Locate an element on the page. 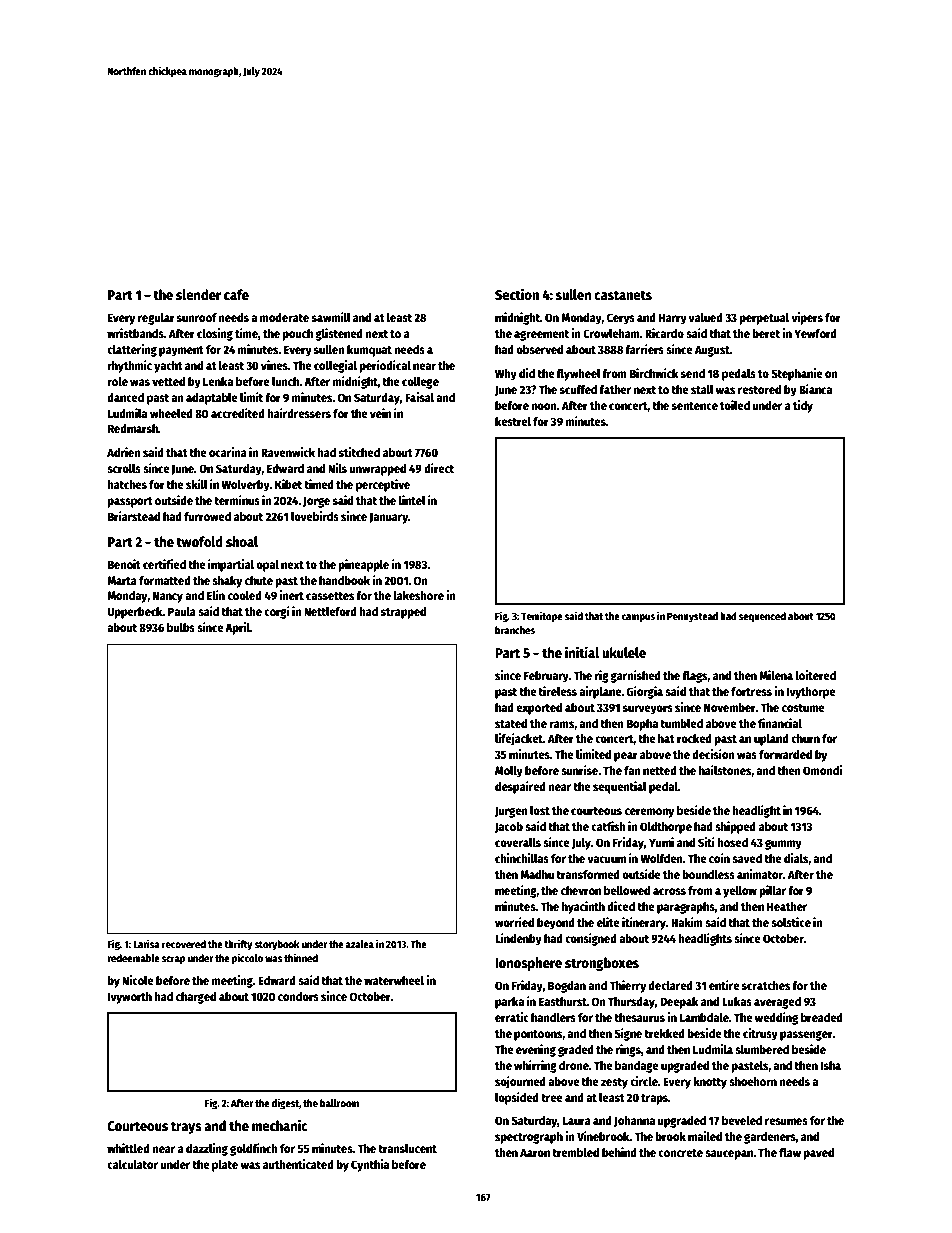 Image resolution: width=952 pixels, height=1233 pixels. cafe is located at coordinates (236, 294).
